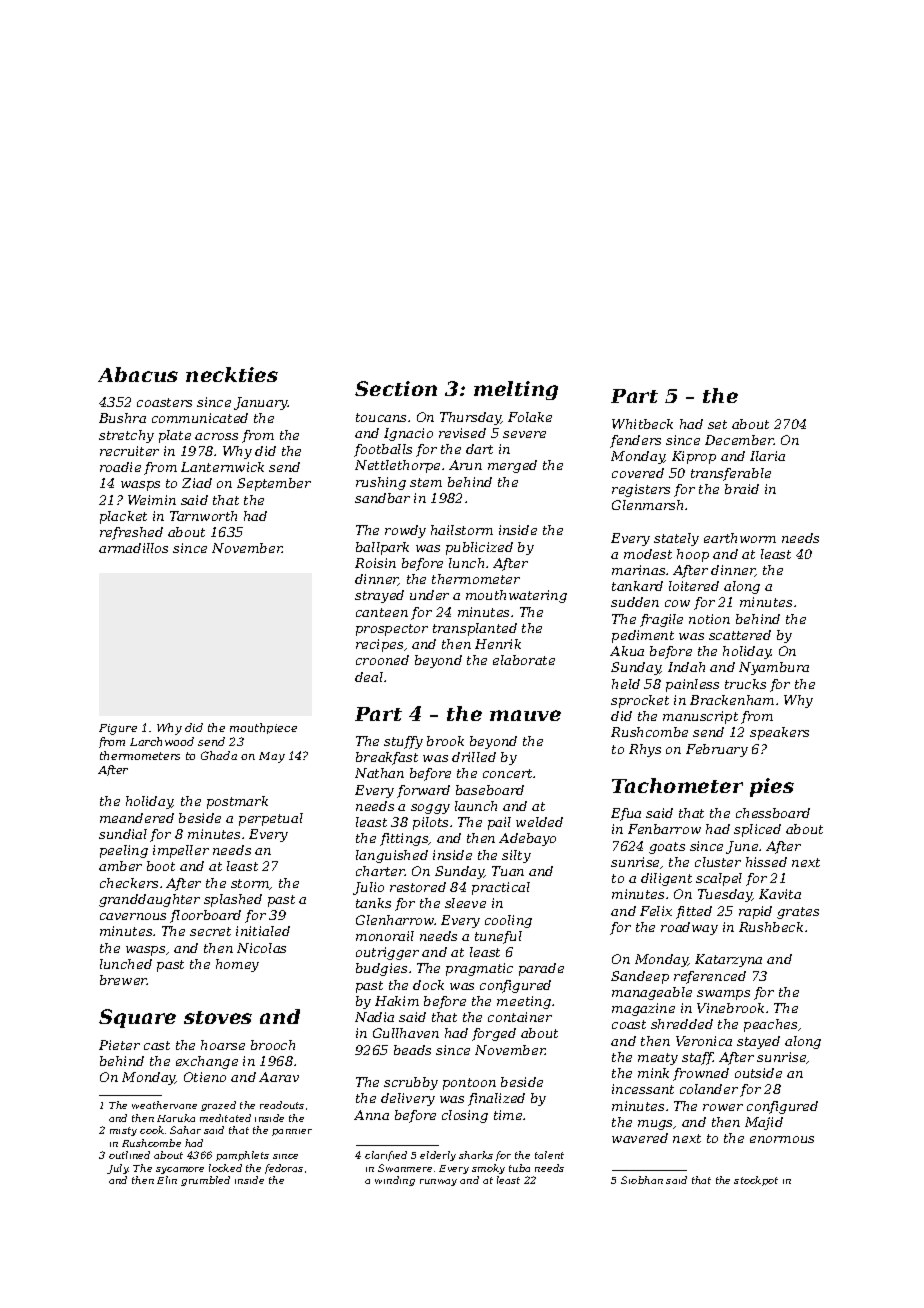 Image resolution: width=924 pixels, height=1308 pixels. What do you see at coordinates (723, 995) in the document?
I see `swamps` at bounding box center [723, 995].
